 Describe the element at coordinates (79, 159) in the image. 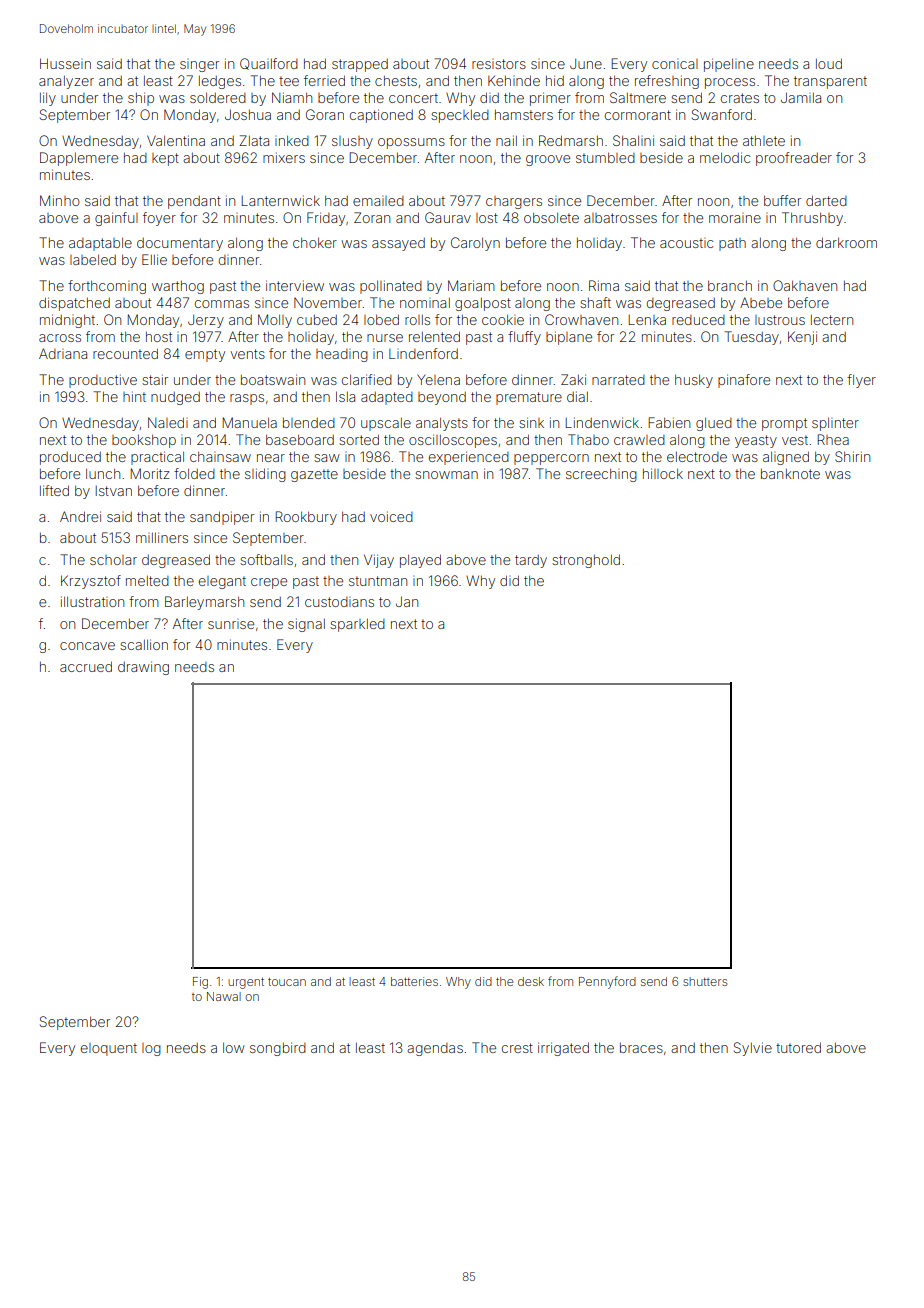

I see `Dapplemere` at that location.
